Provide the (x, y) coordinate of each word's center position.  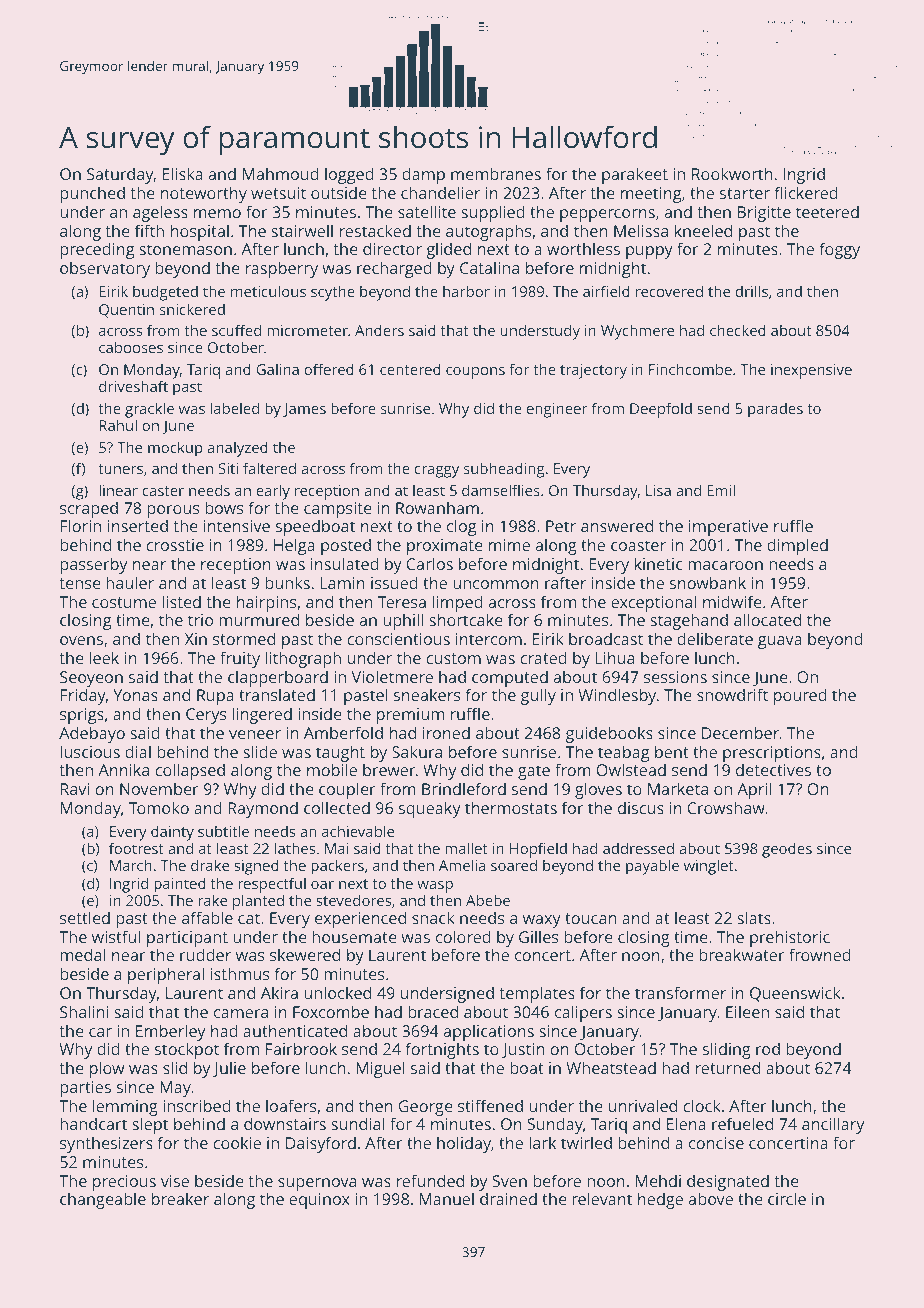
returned (728, 1067)
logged (349, 175)
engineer (557, 410)
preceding (97, 250)
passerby (93, 565)
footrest (136, 848)
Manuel (447, 1198)
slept (150, 1125)
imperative (728, 528)
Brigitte (764, 214)
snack (433, 917)
